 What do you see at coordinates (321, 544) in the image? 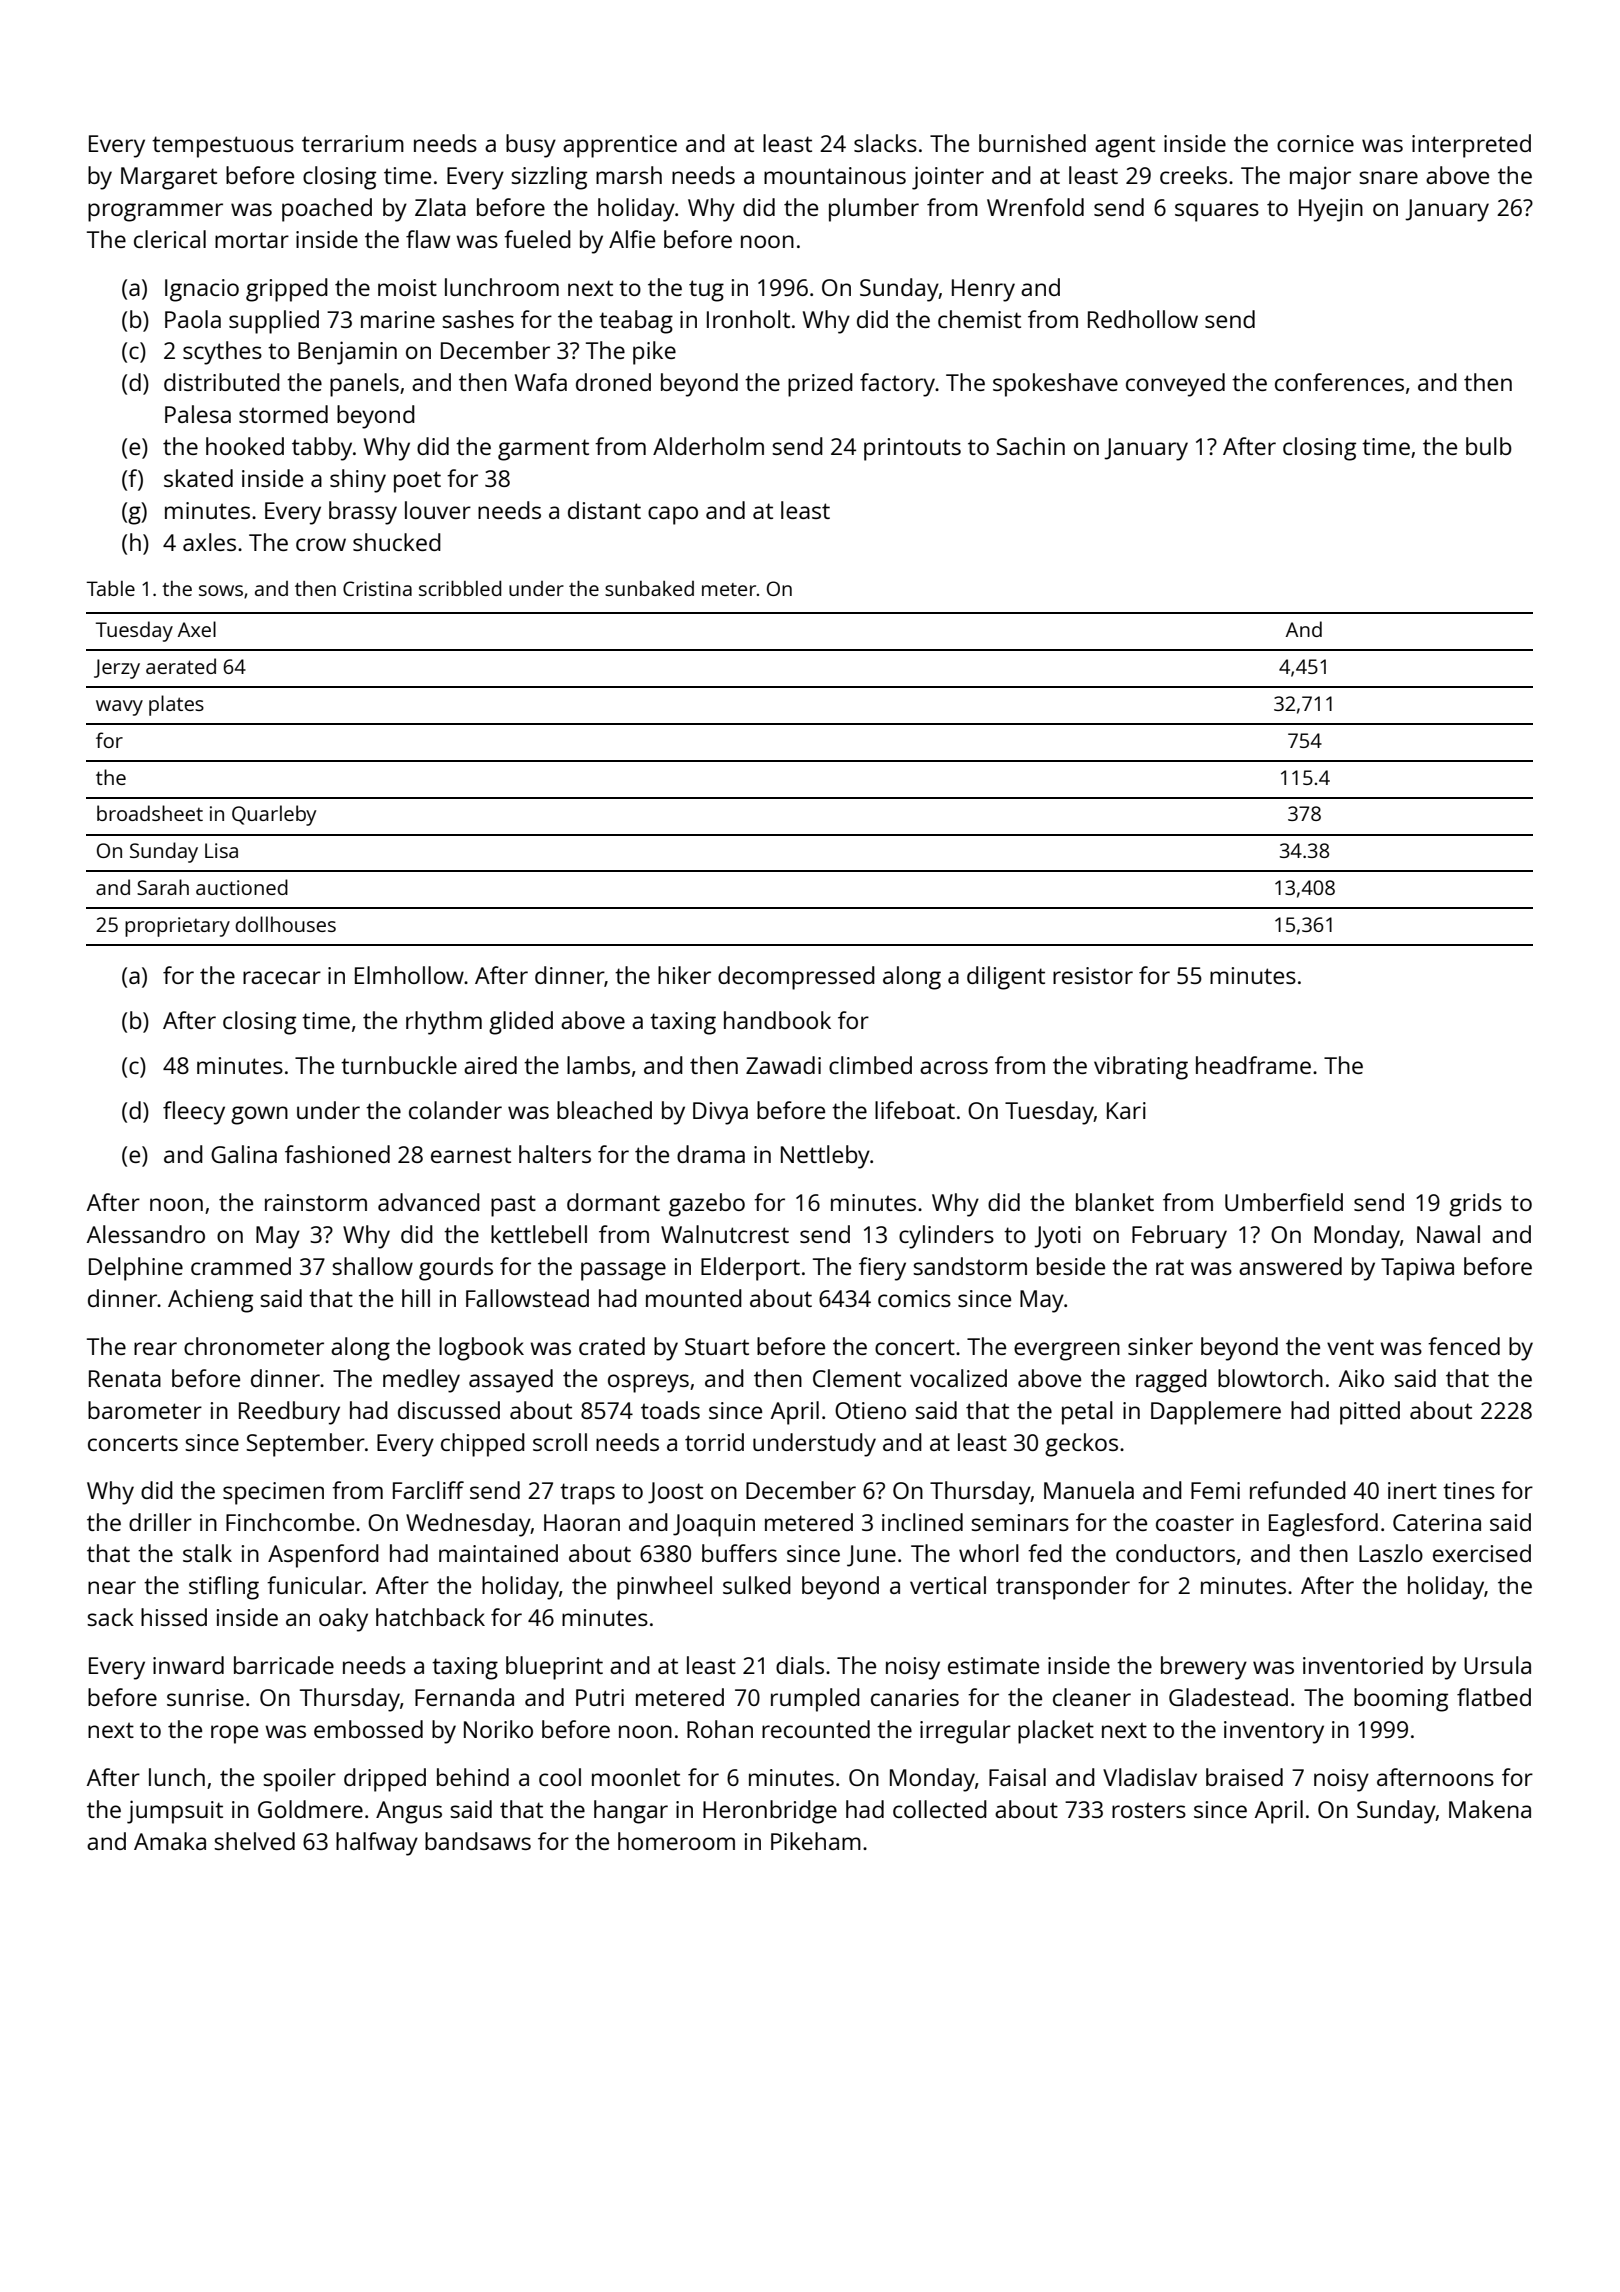
I see `crow` at bounding box center [321, 544].
